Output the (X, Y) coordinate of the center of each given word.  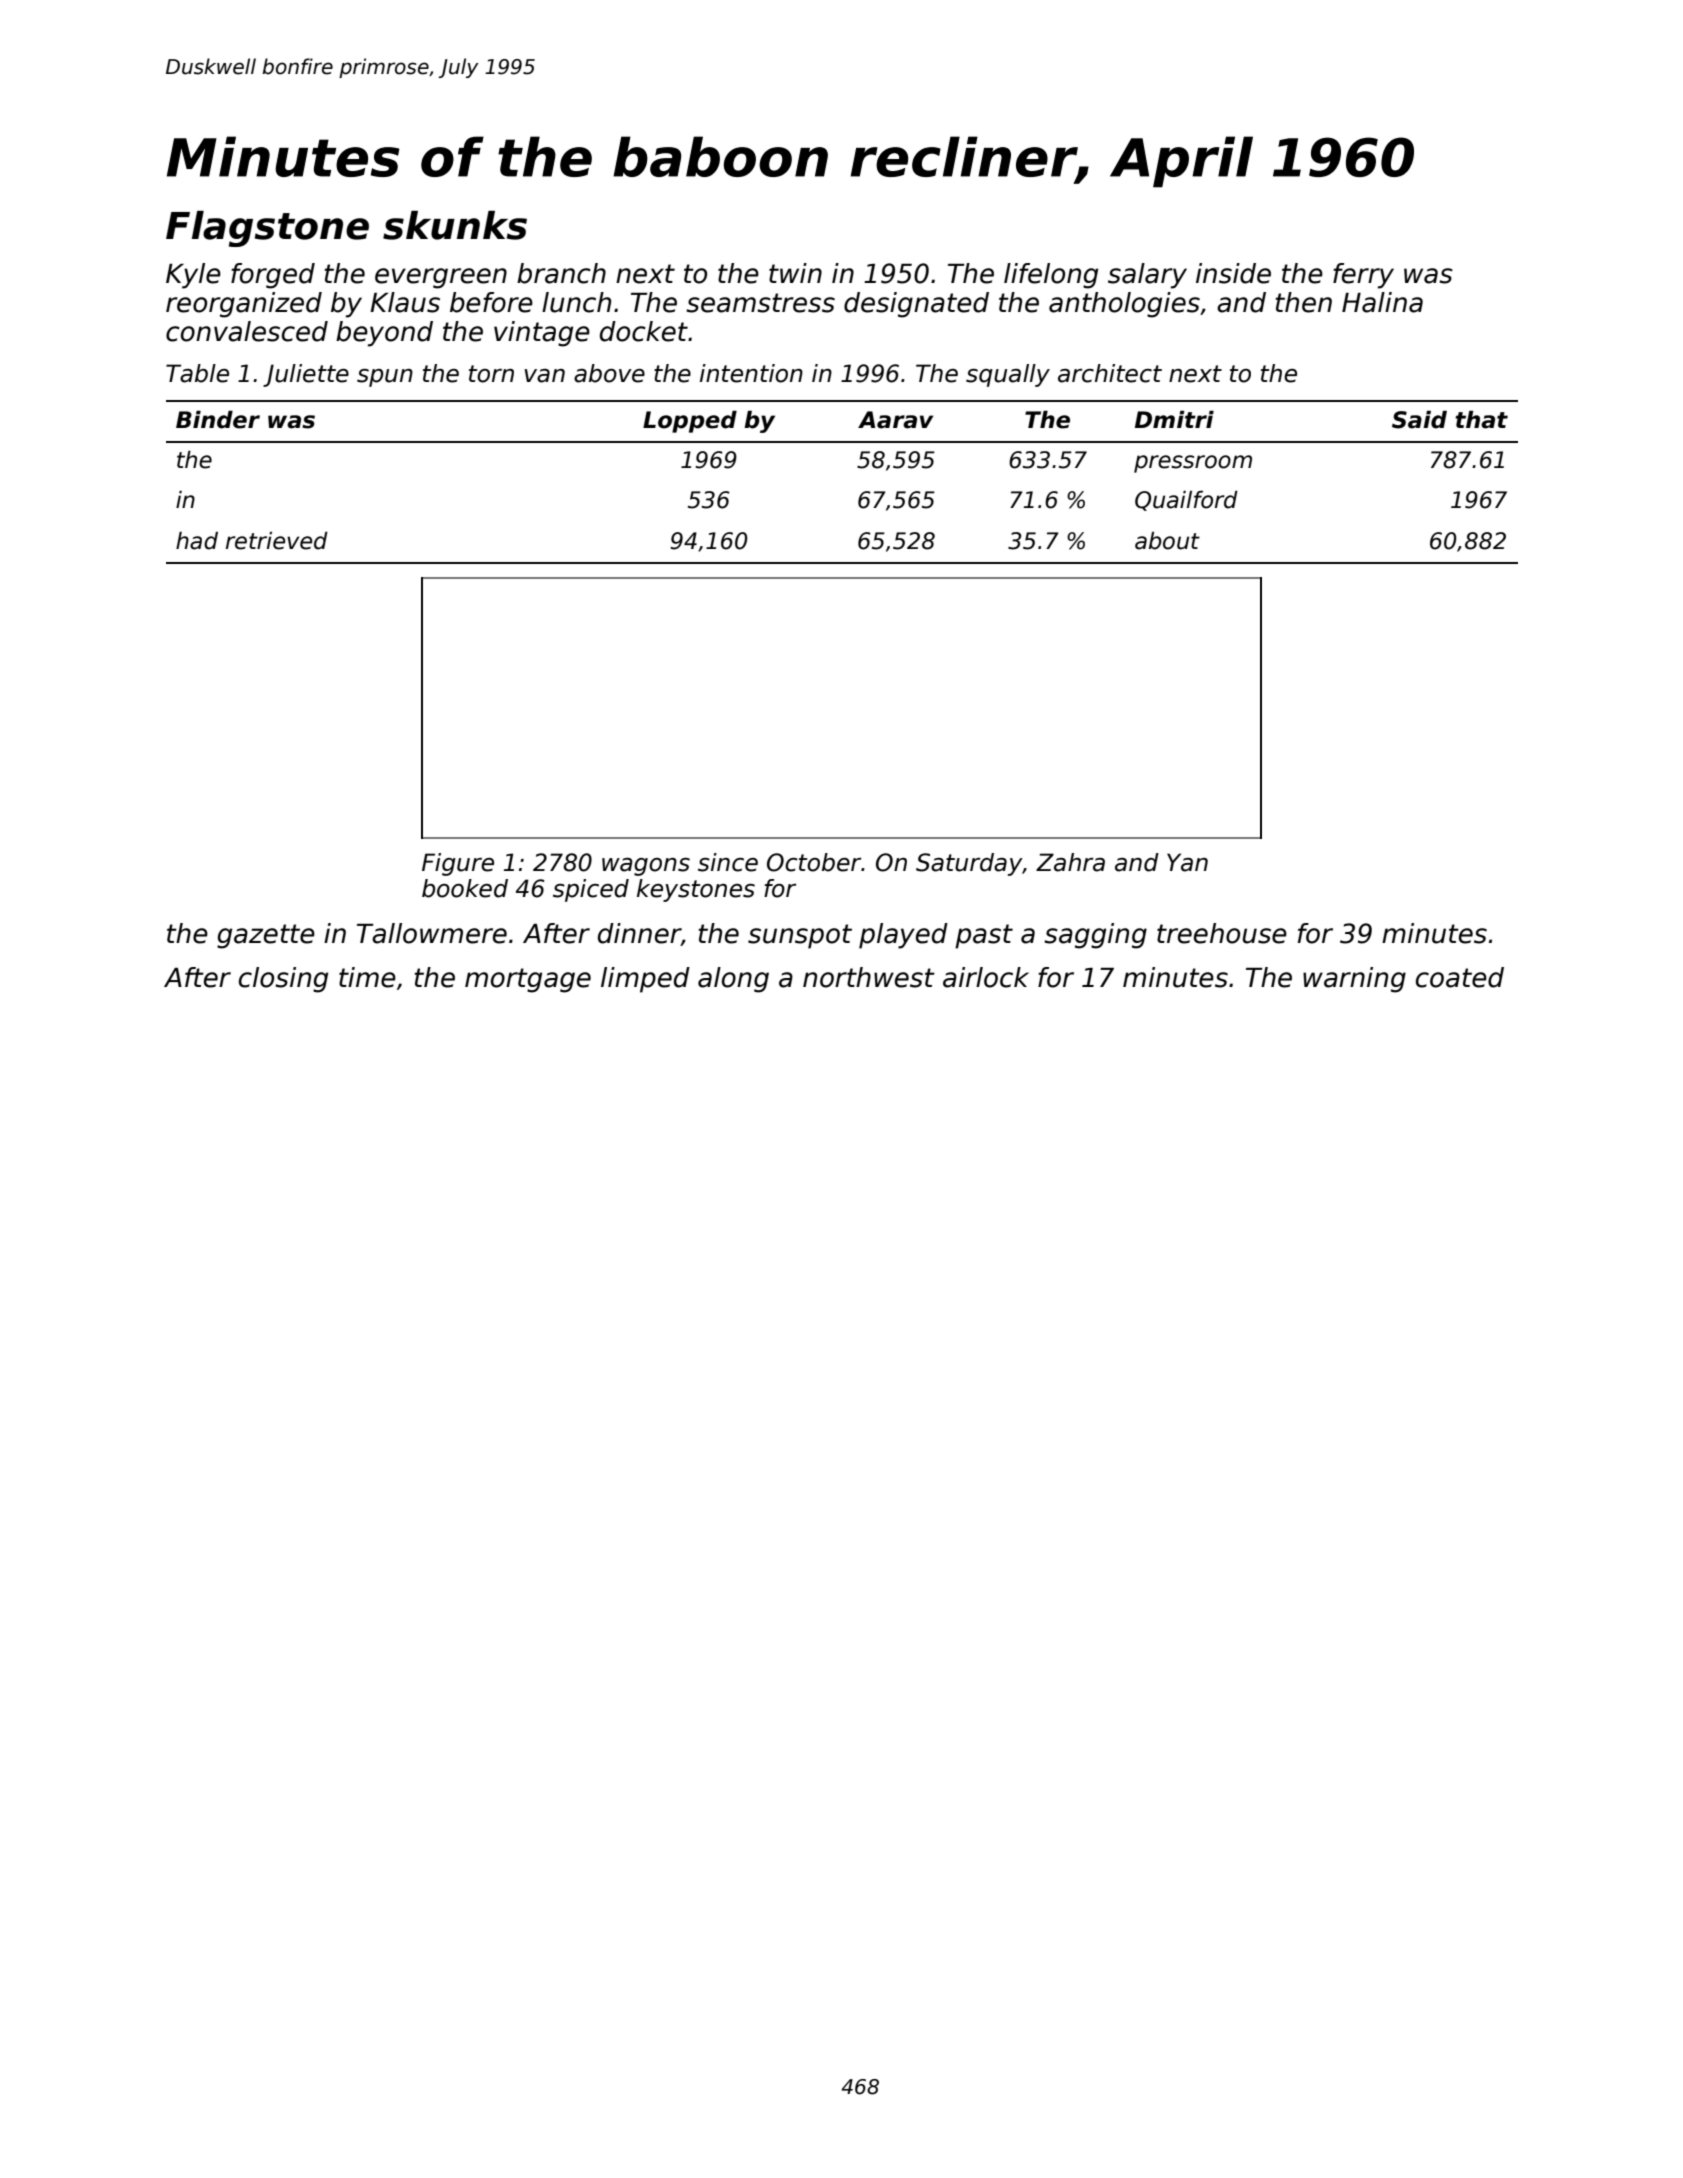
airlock (986, 977)
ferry (1363, 276)
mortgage (528, 980)
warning (1354, 980)
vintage (542, 334)
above (609, 373)
